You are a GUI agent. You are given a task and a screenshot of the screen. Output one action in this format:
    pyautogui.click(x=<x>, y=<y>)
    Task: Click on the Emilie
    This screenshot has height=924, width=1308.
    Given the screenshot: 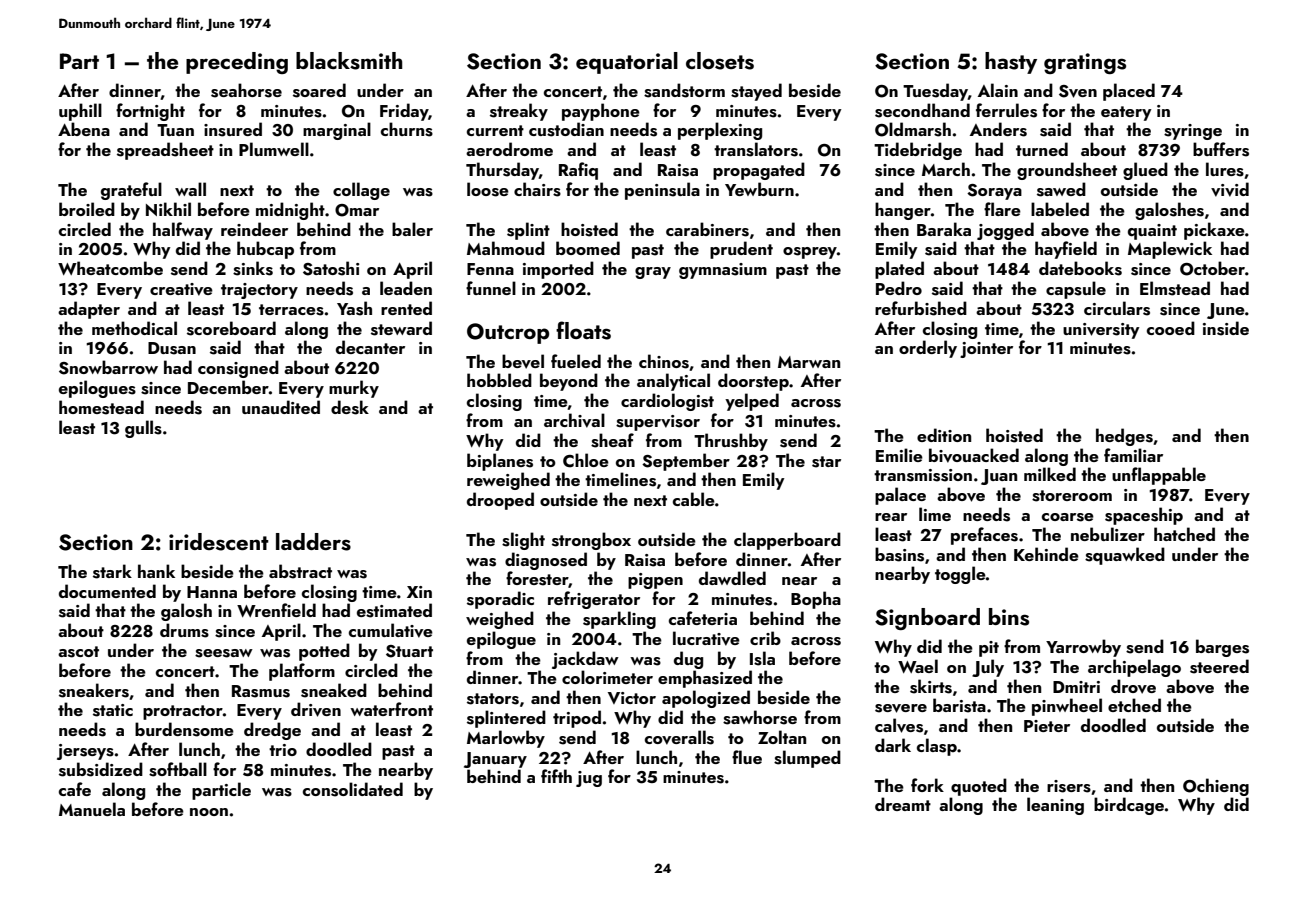 What is the action you would take?
    pyautogui.click(x=899, y=455)
